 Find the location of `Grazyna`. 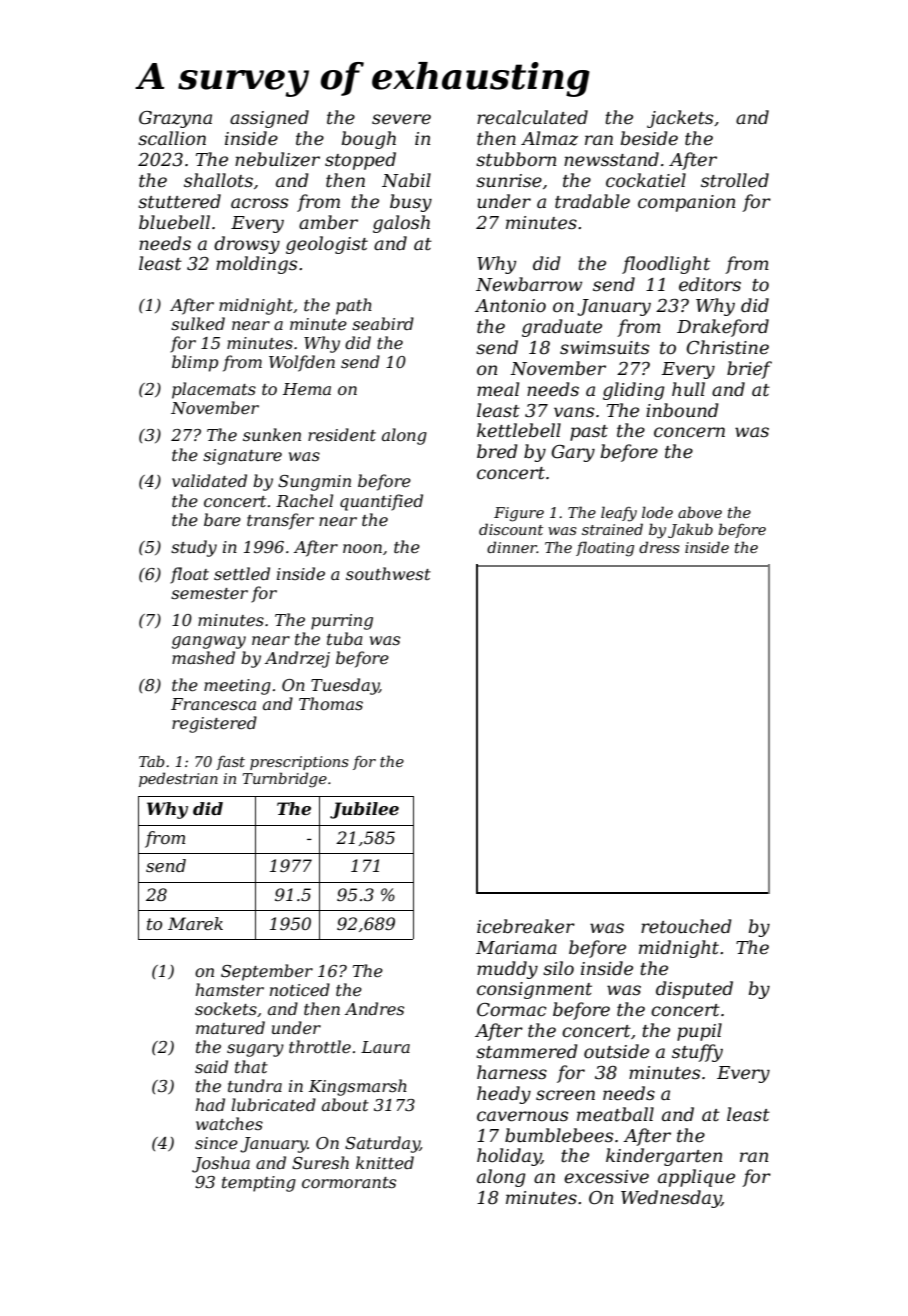

Grazyna is located at coordinates (175, 119).
